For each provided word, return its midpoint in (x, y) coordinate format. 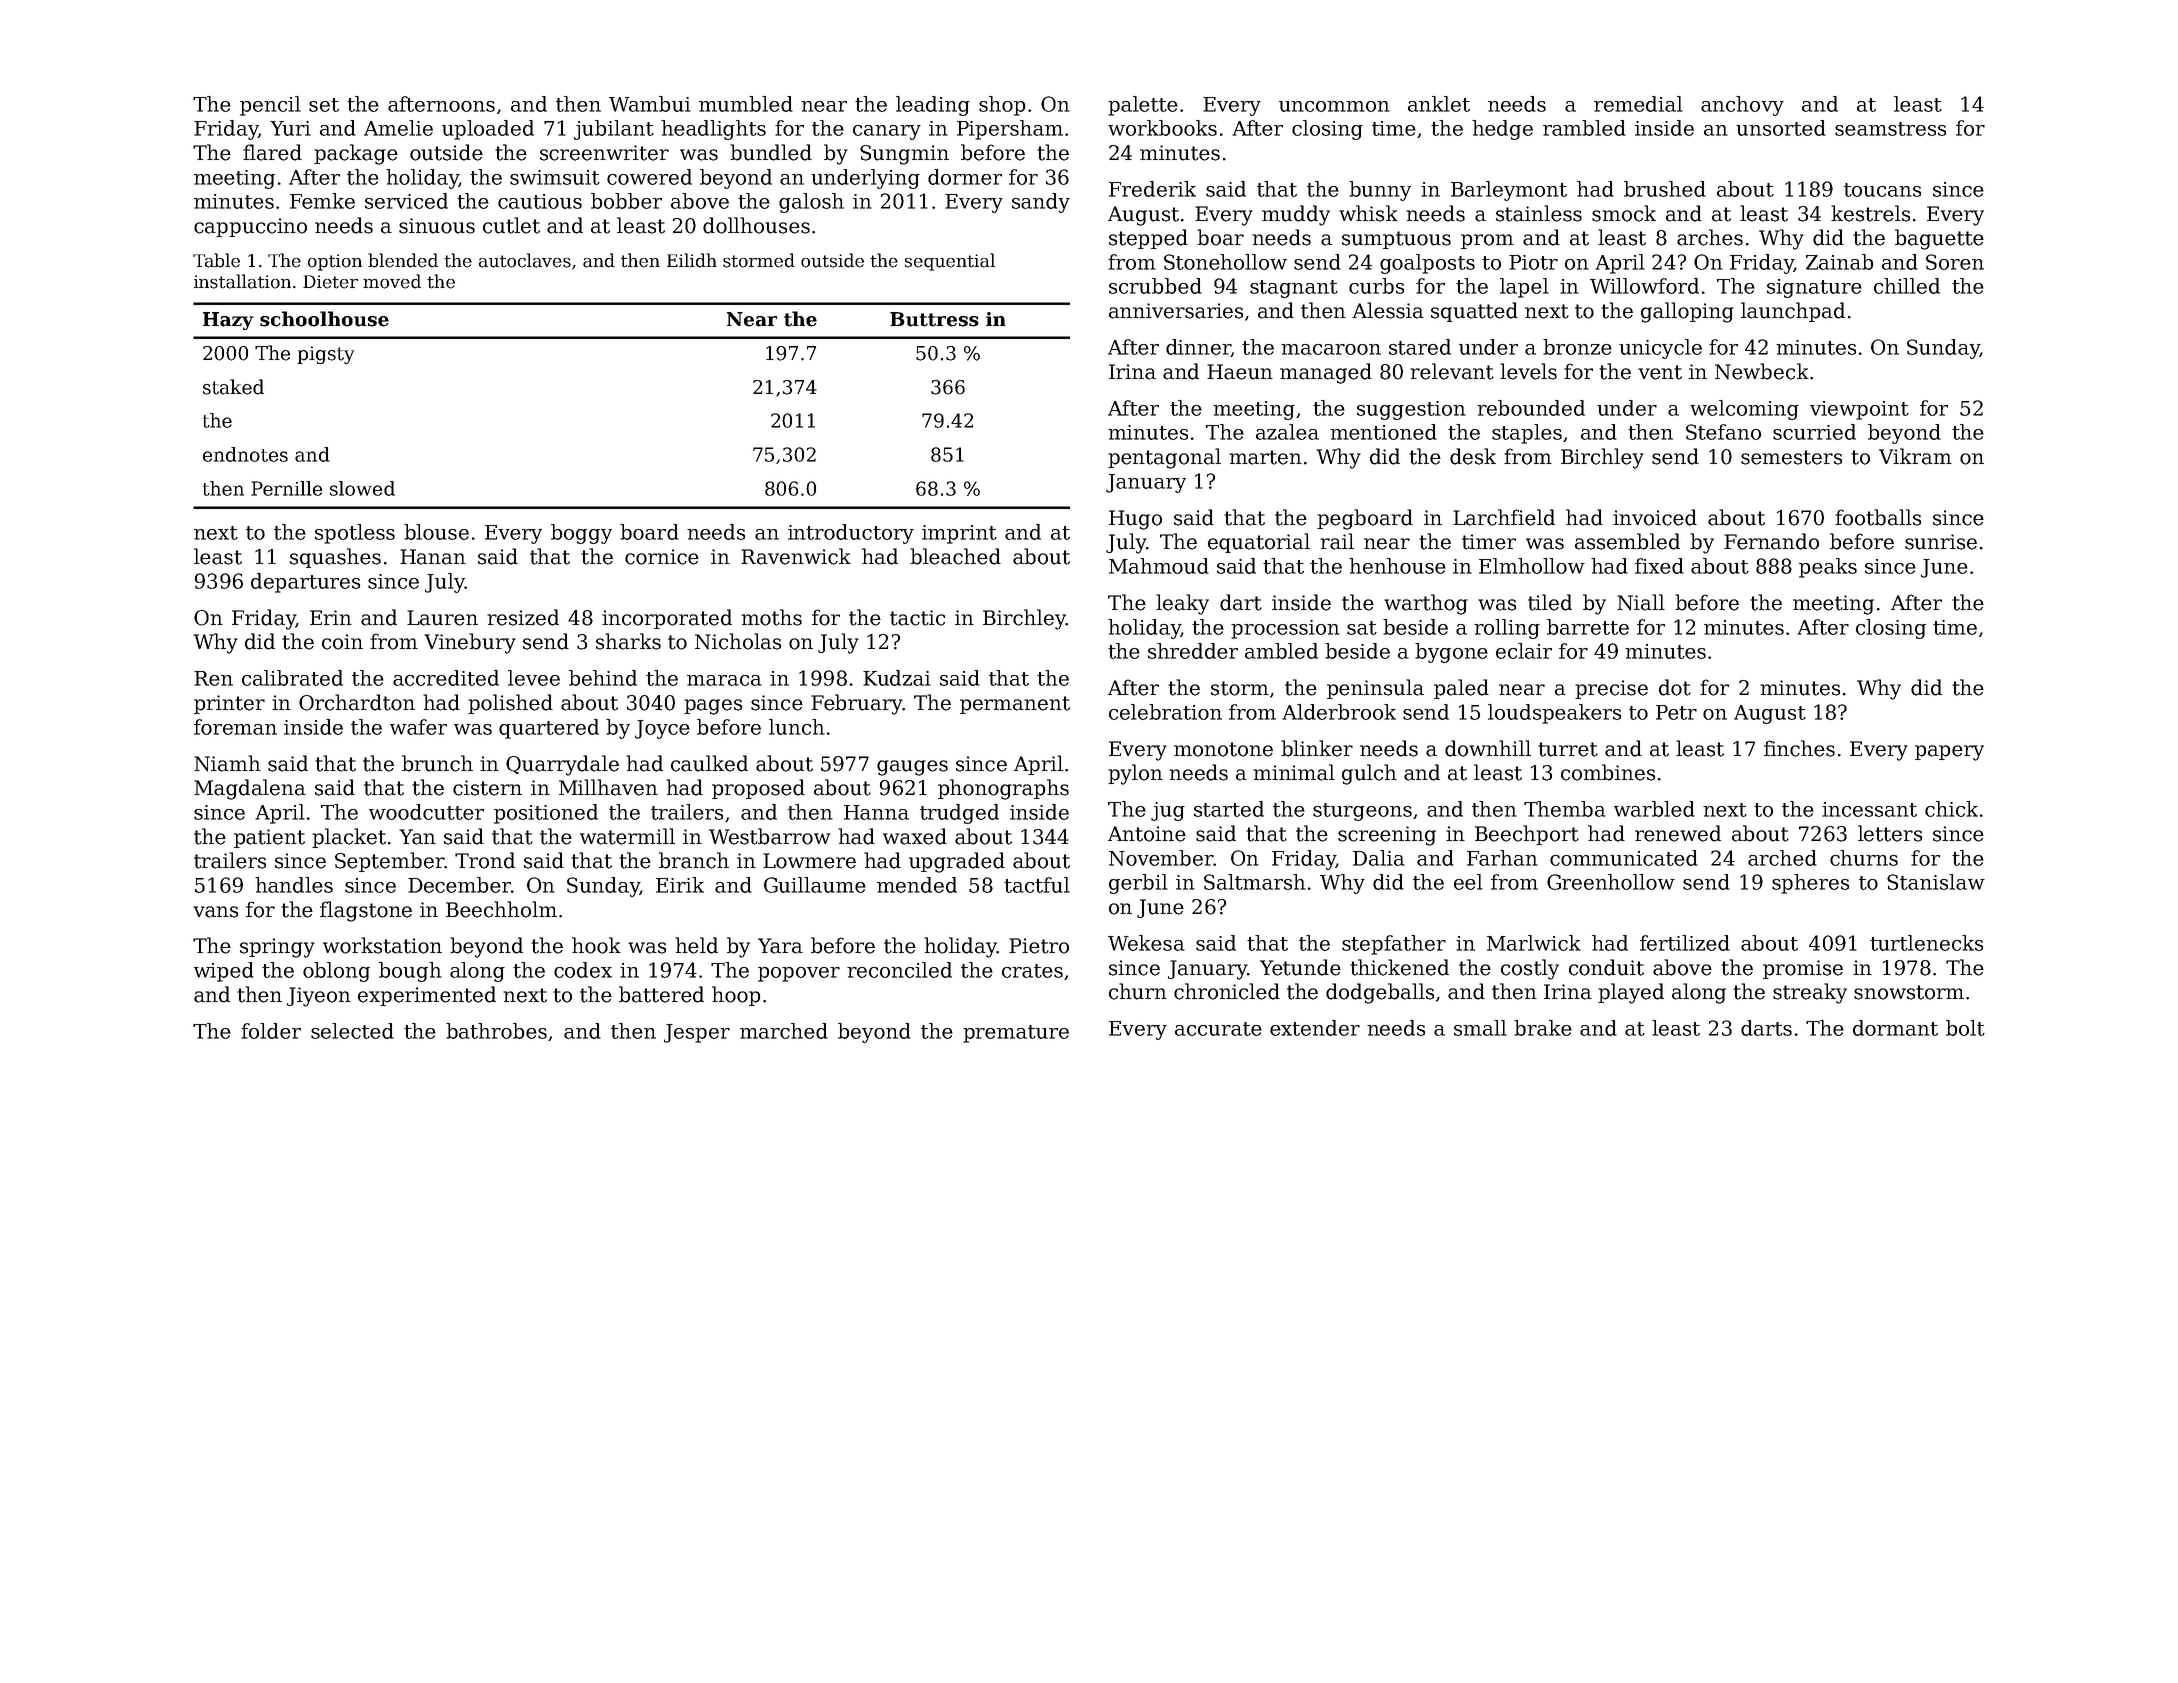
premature (1016, 1034)
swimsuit (555, 177)
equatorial (1259, 543)
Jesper (697, 1033)
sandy (1041, 203)
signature (1814, 288)
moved (392, 281)
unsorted (1781, 128)
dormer (965, 177)
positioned (546, 814)
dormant (1895, 1028)
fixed (1659, 566)
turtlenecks (1926, 943)
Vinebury (470, 643)
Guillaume (815, 885)
